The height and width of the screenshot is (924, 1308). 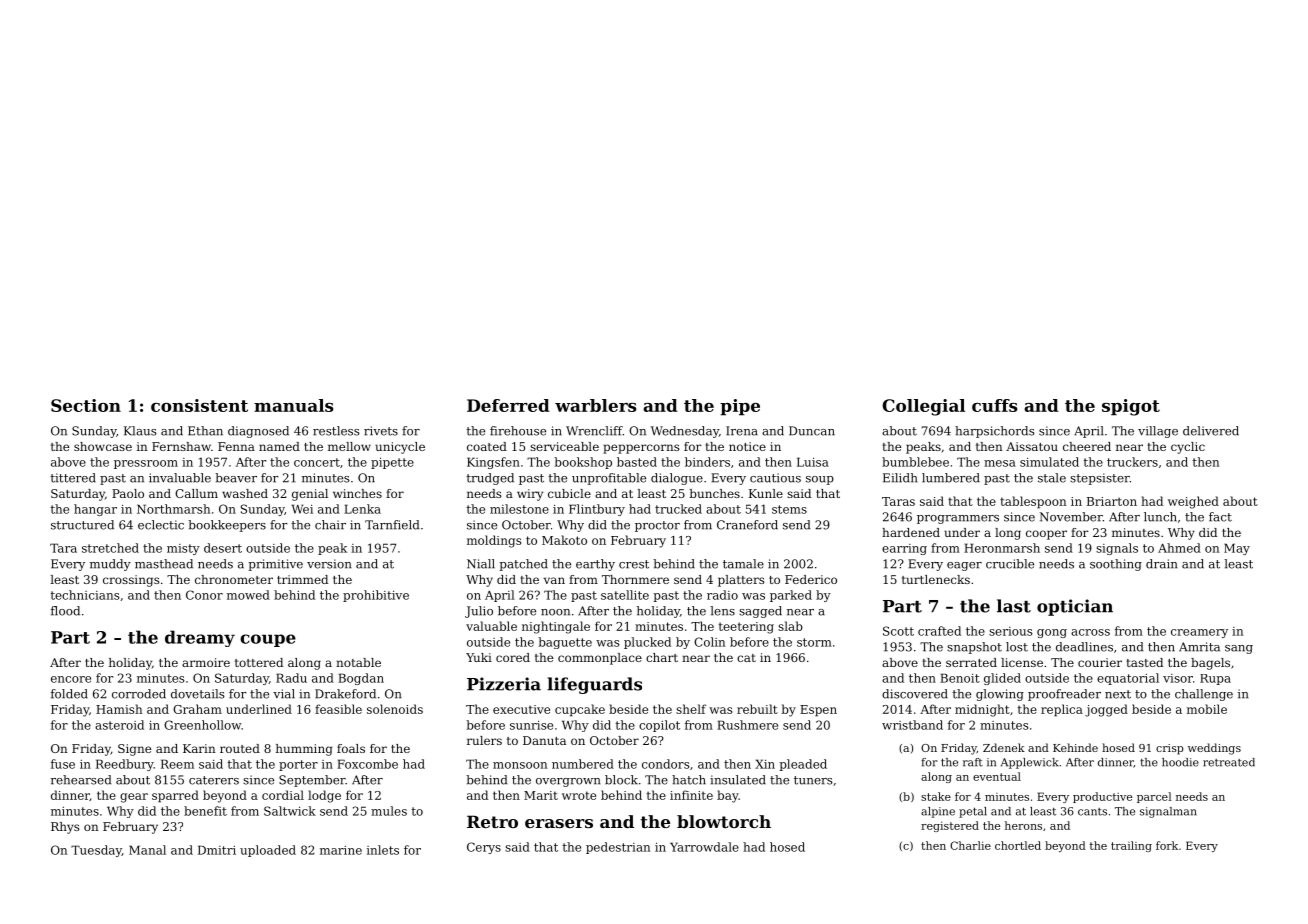 I want to click on serviceable, so click(x=564, y=446).
